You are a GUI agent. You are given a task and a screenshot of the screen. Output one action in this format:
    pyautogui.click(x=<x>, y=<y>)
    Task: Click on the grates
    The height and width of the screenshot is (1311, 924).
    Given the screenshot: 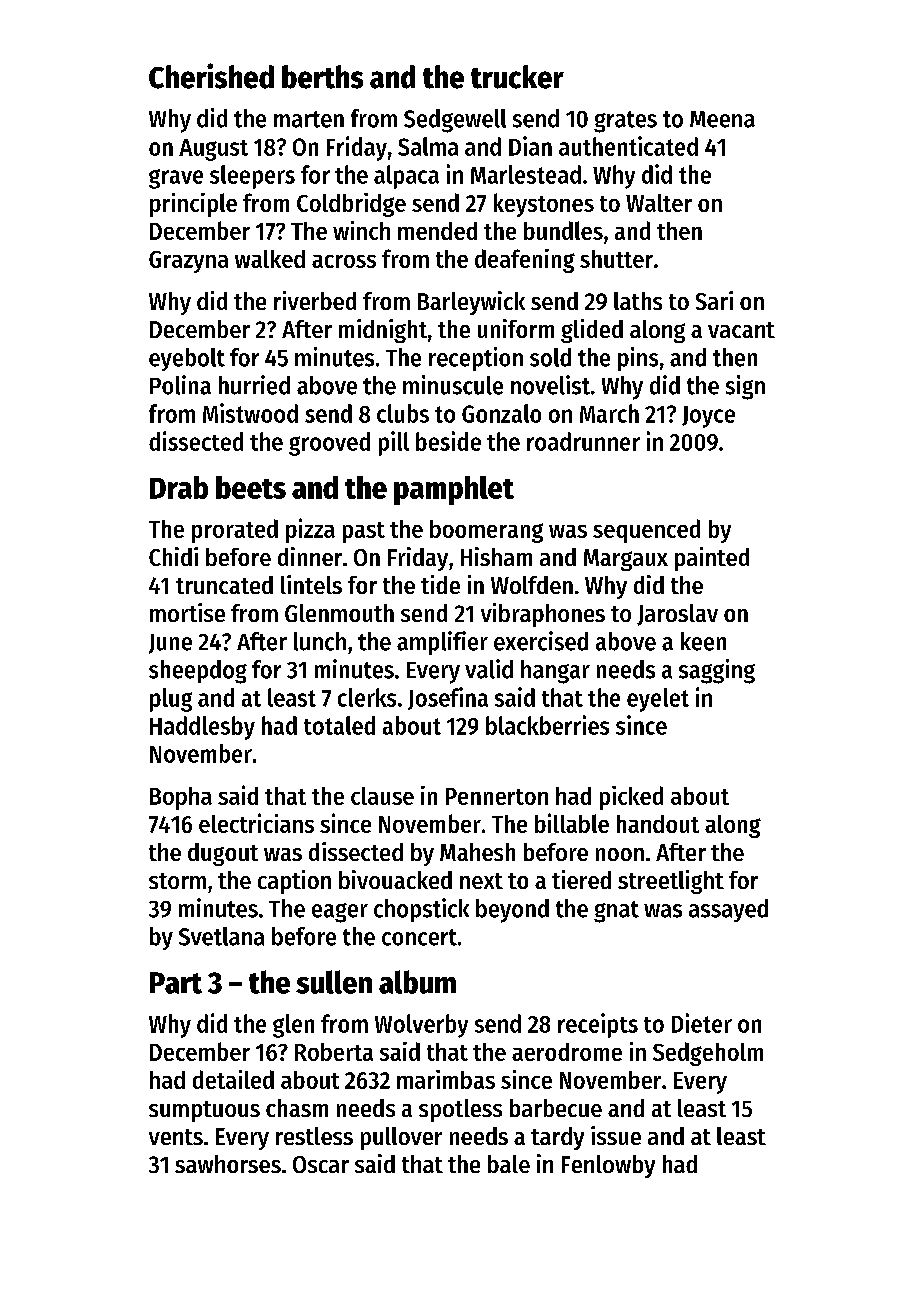 What is the action you would take?
    pyautogui.click(x=625, y=122)
